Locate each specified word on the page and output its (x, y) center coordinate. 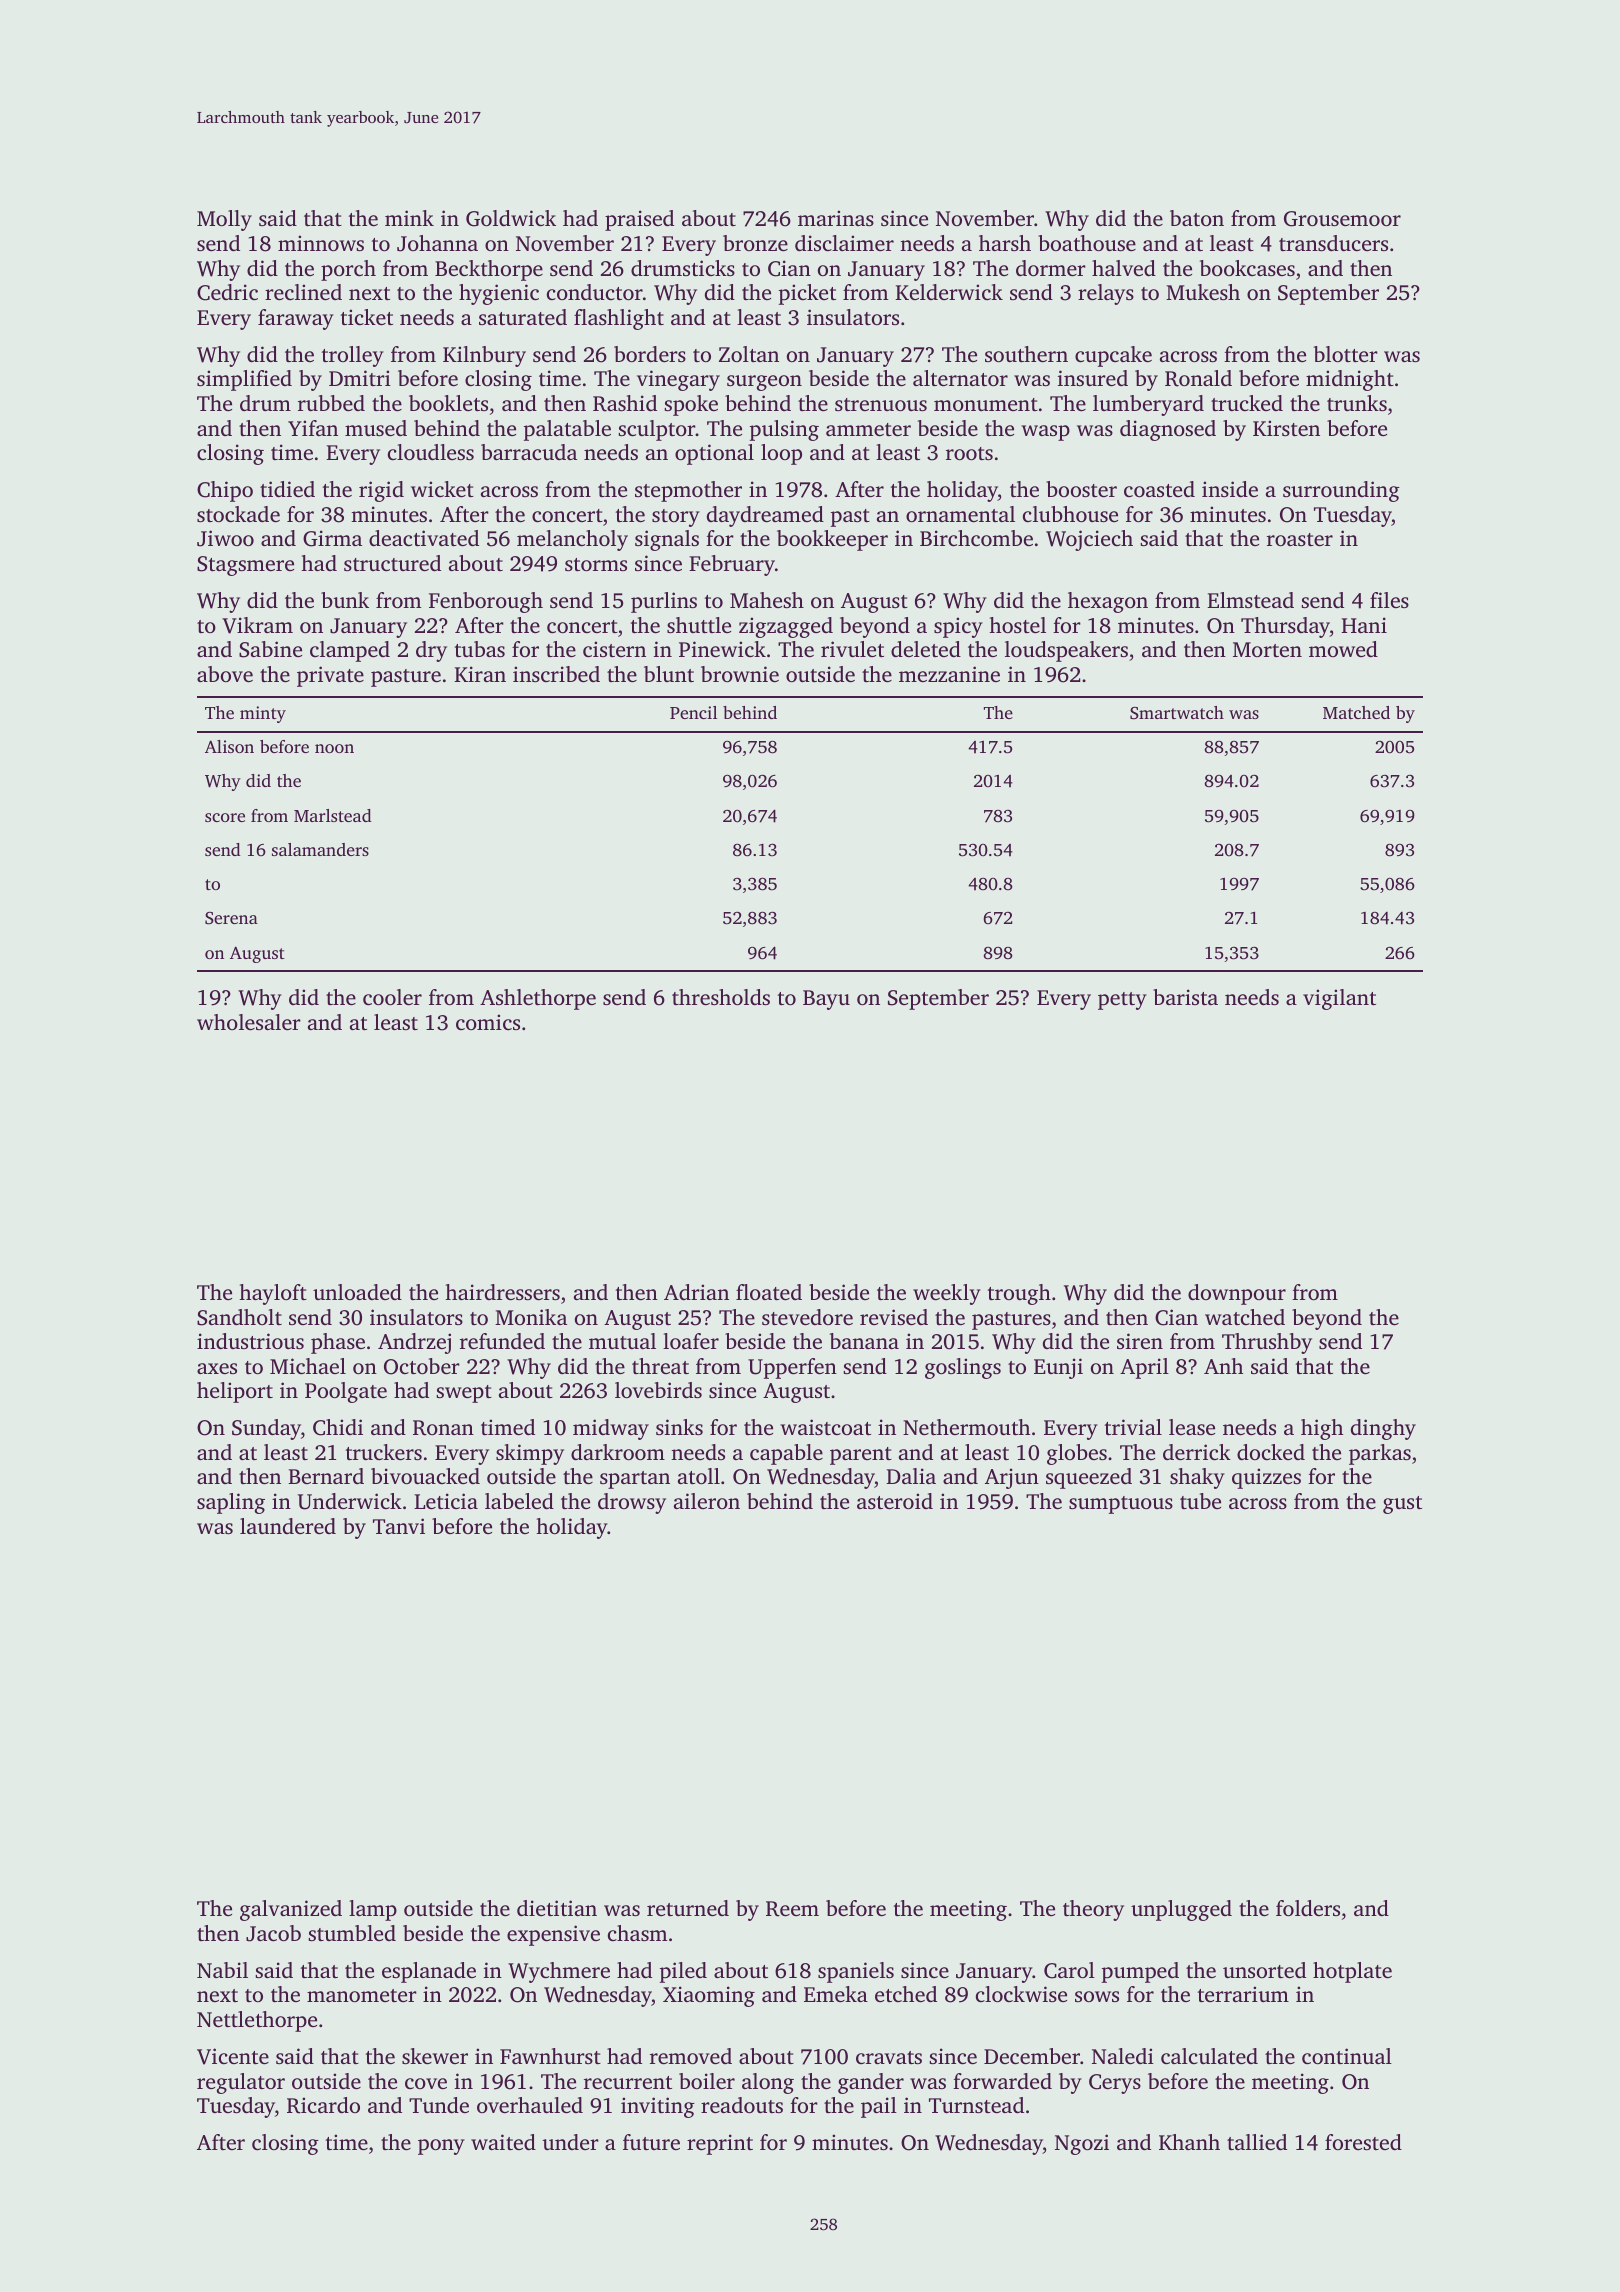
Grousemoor (1342, 219)
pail (879, 2107)
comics (488, 1022)
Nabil (222, 1970)
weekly (947, 1294)
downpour (1237, 1294)
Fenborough (486, 602)
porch (348, 270)
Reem (792, 1909)
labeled (519, 1501)
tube (1200, 1501)
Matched (1356, 712)
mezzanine (949, 674)
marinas (836, 218)
